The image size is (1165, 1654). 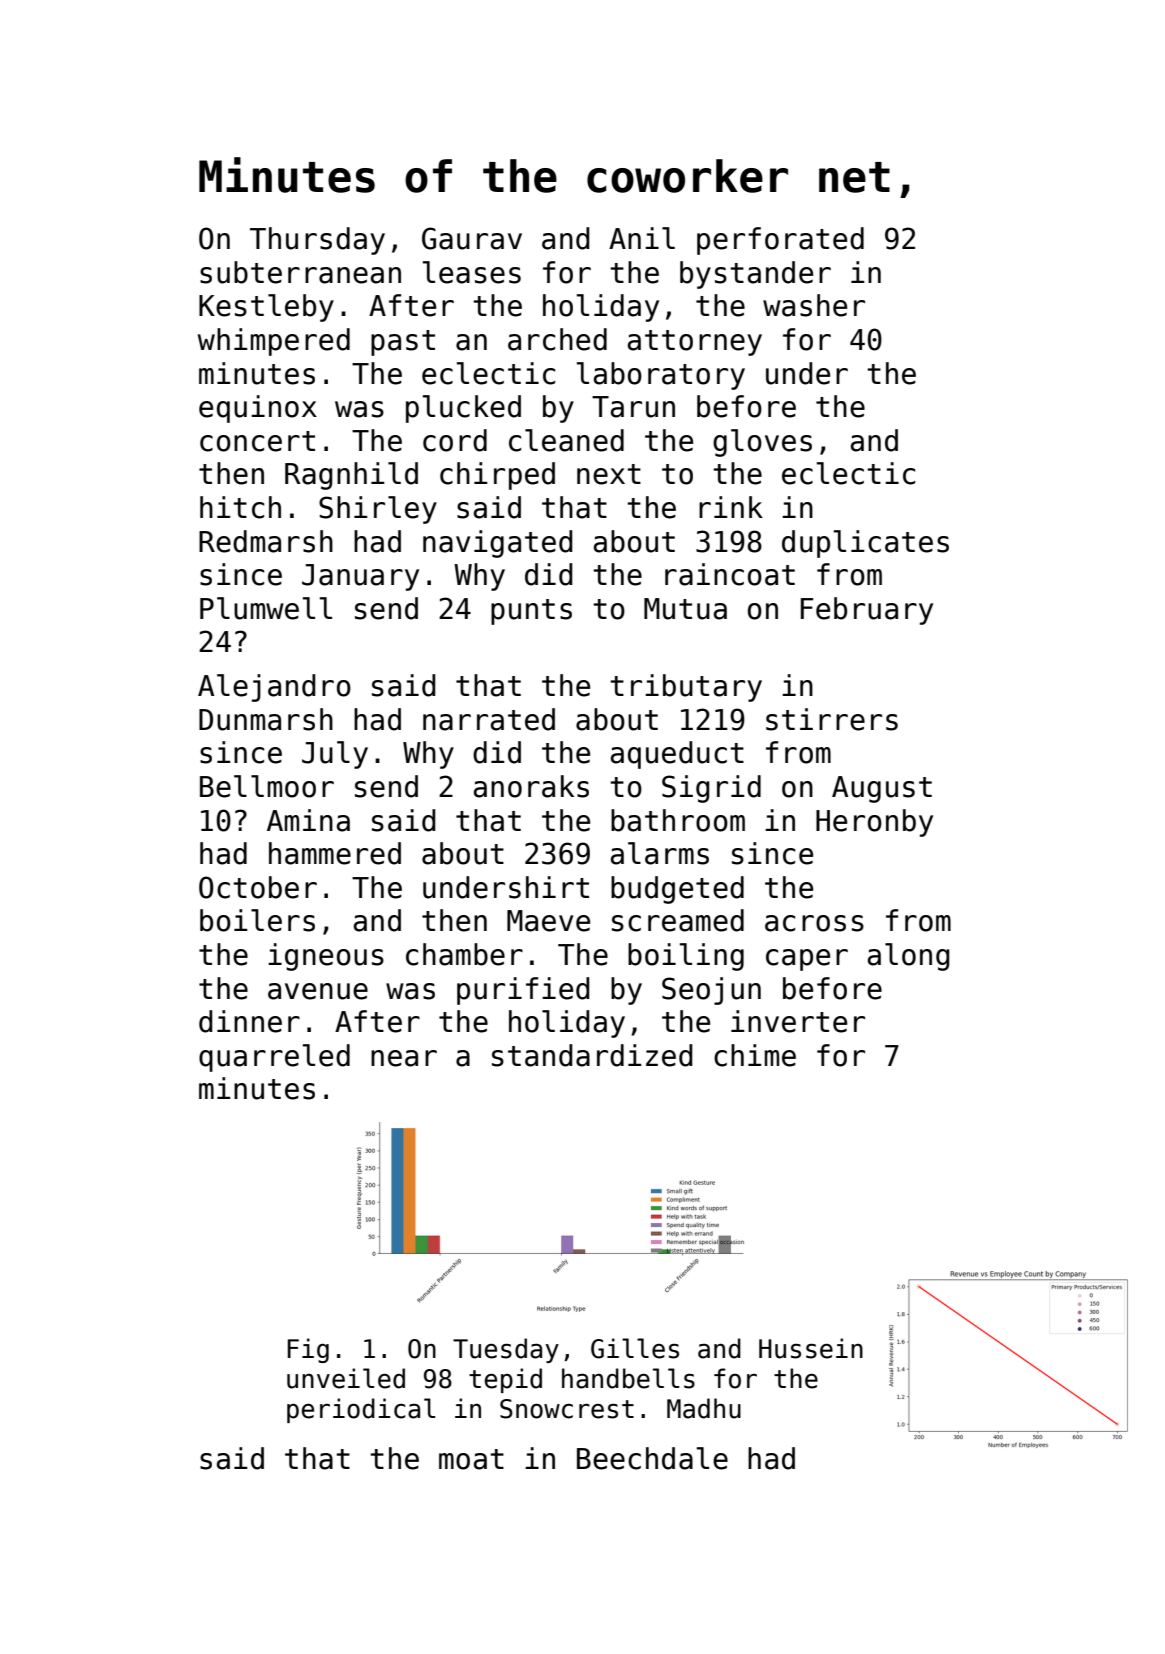 What do you see at coordinates (531, 612) in the page?
I see `punts` at bounding box center [531, 612].
